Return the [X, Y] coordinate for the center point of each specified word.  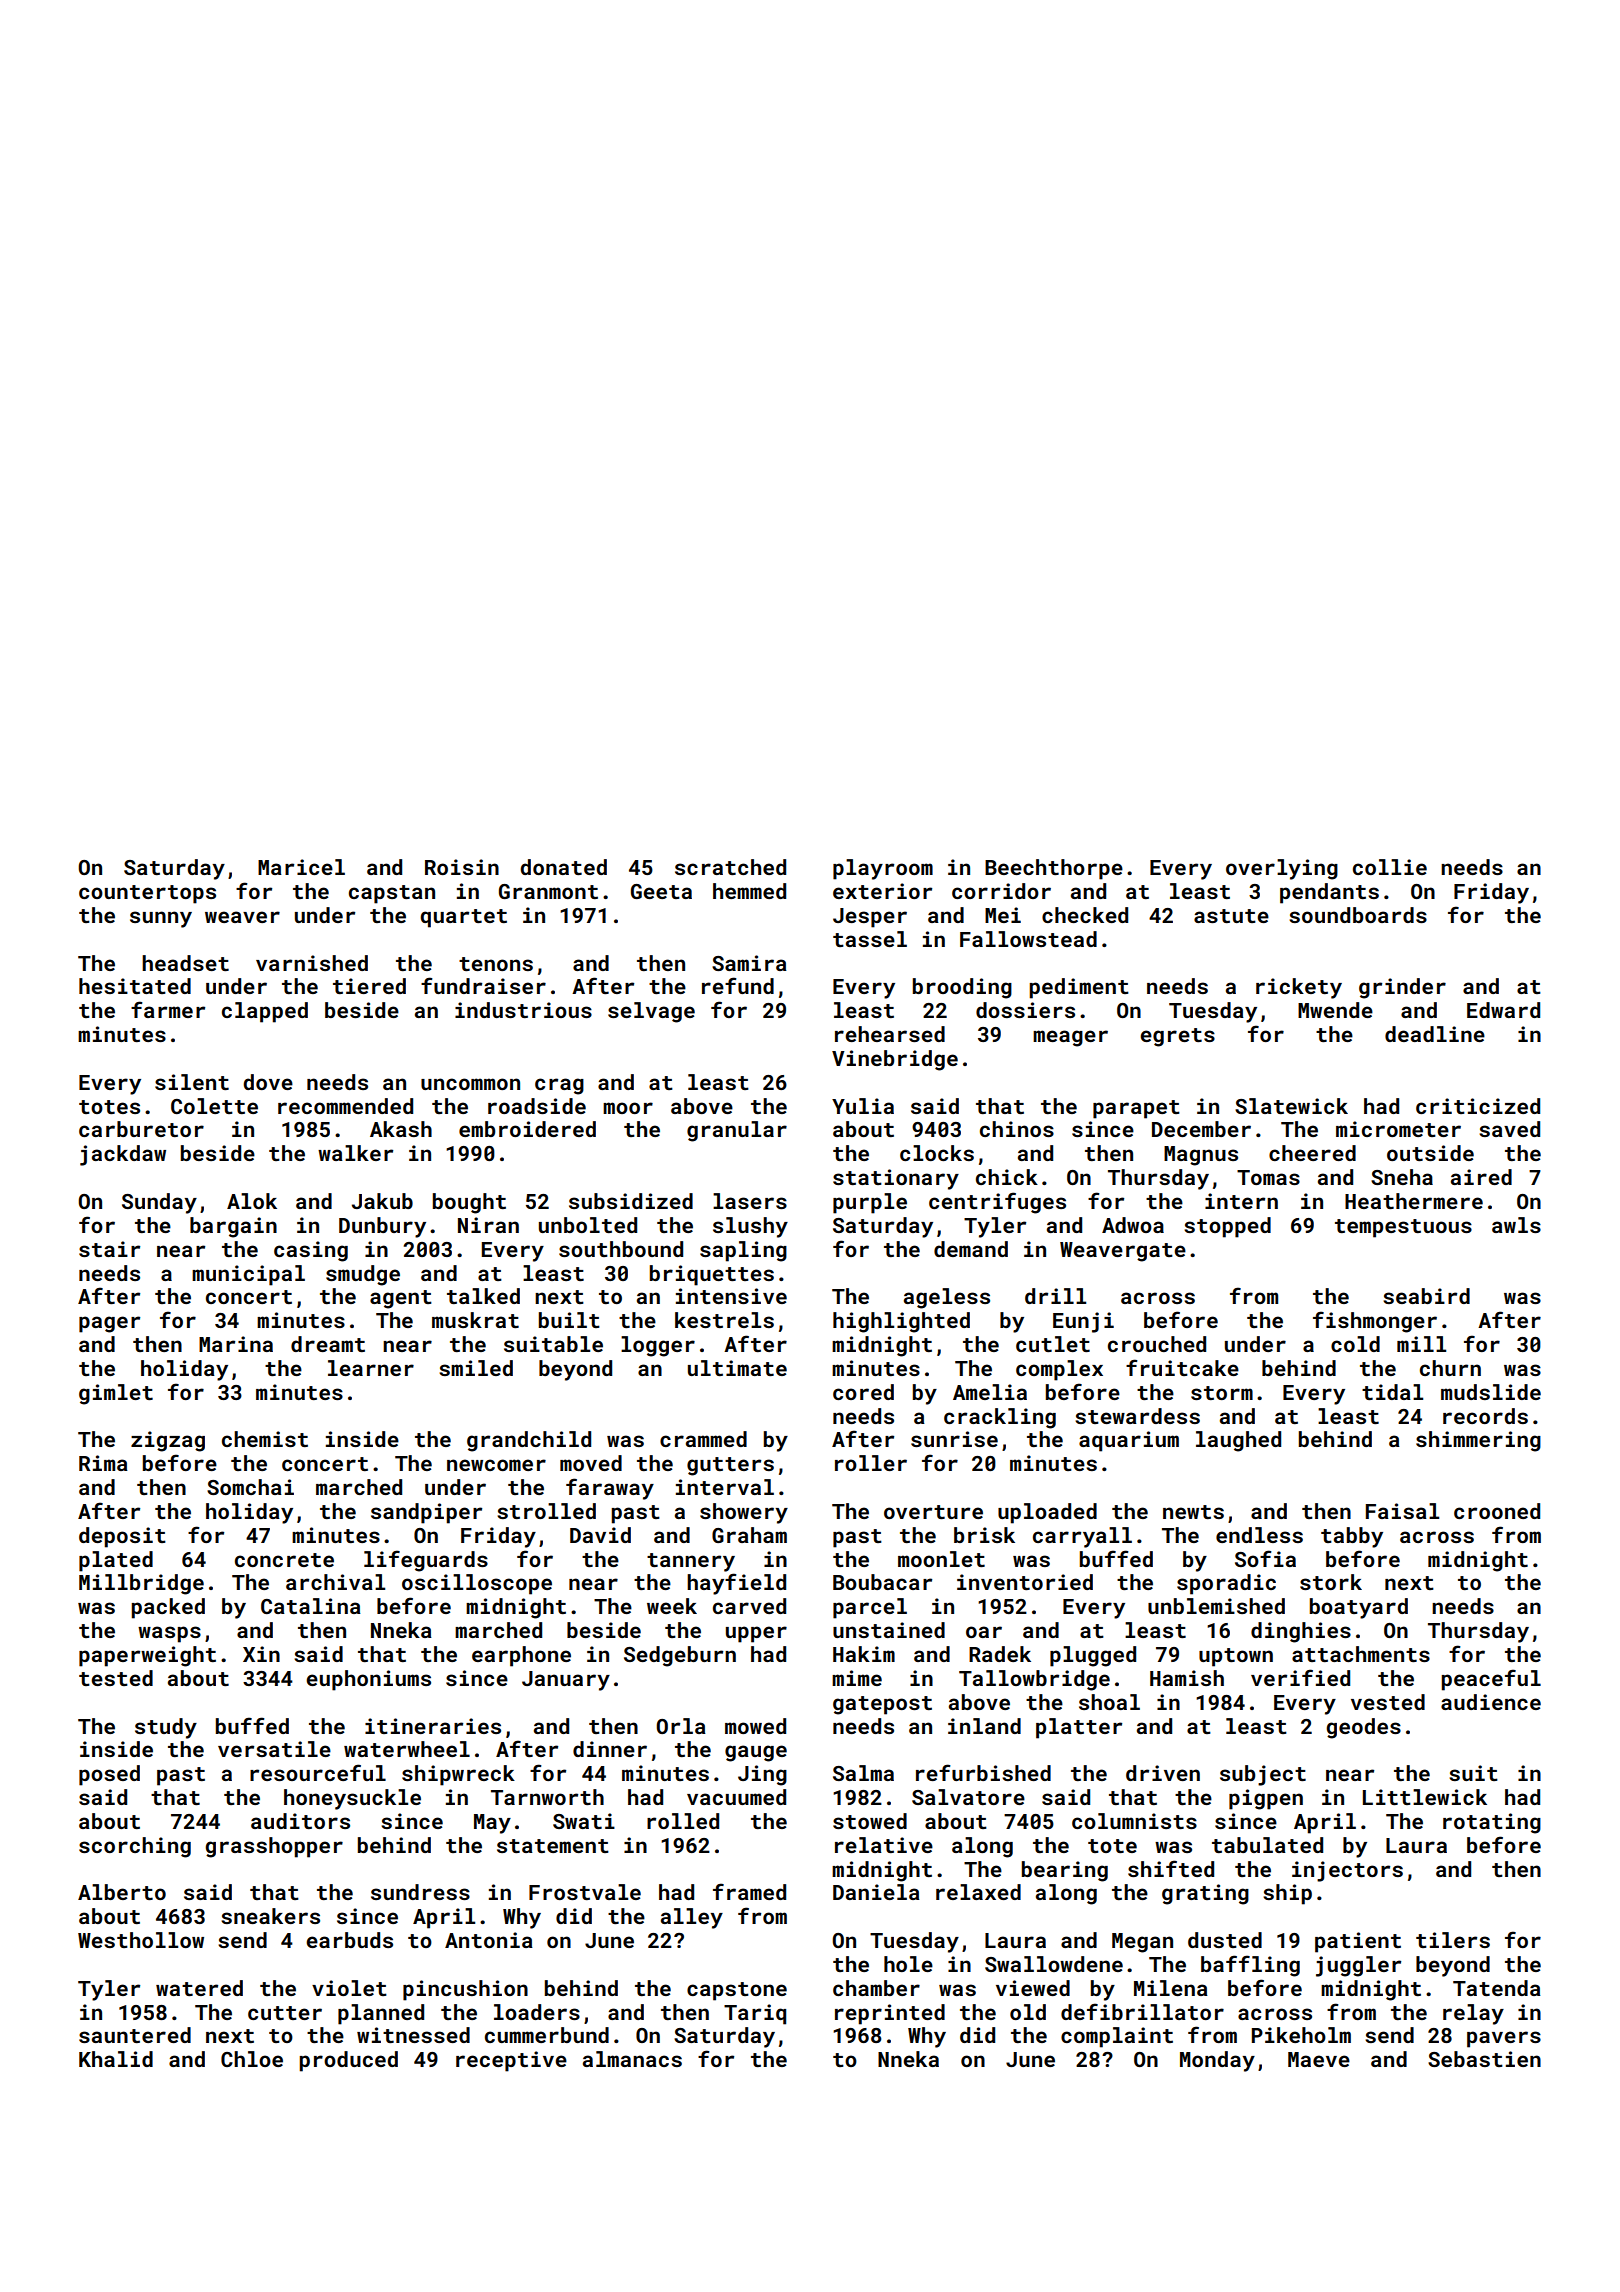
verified [1300, 1677]
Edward [1503, 1010]
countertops [147, 894]
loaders [537, 2012]
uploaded [1047, 1513]
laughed [1238, 1441]
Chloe [252, 2059]
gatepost [882, 1705]
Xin [261, 1654]
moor [628, 1108]
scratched [730, 867]
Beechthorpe [1054, 869]
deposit [122, 1537]
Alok [252, 1201]
